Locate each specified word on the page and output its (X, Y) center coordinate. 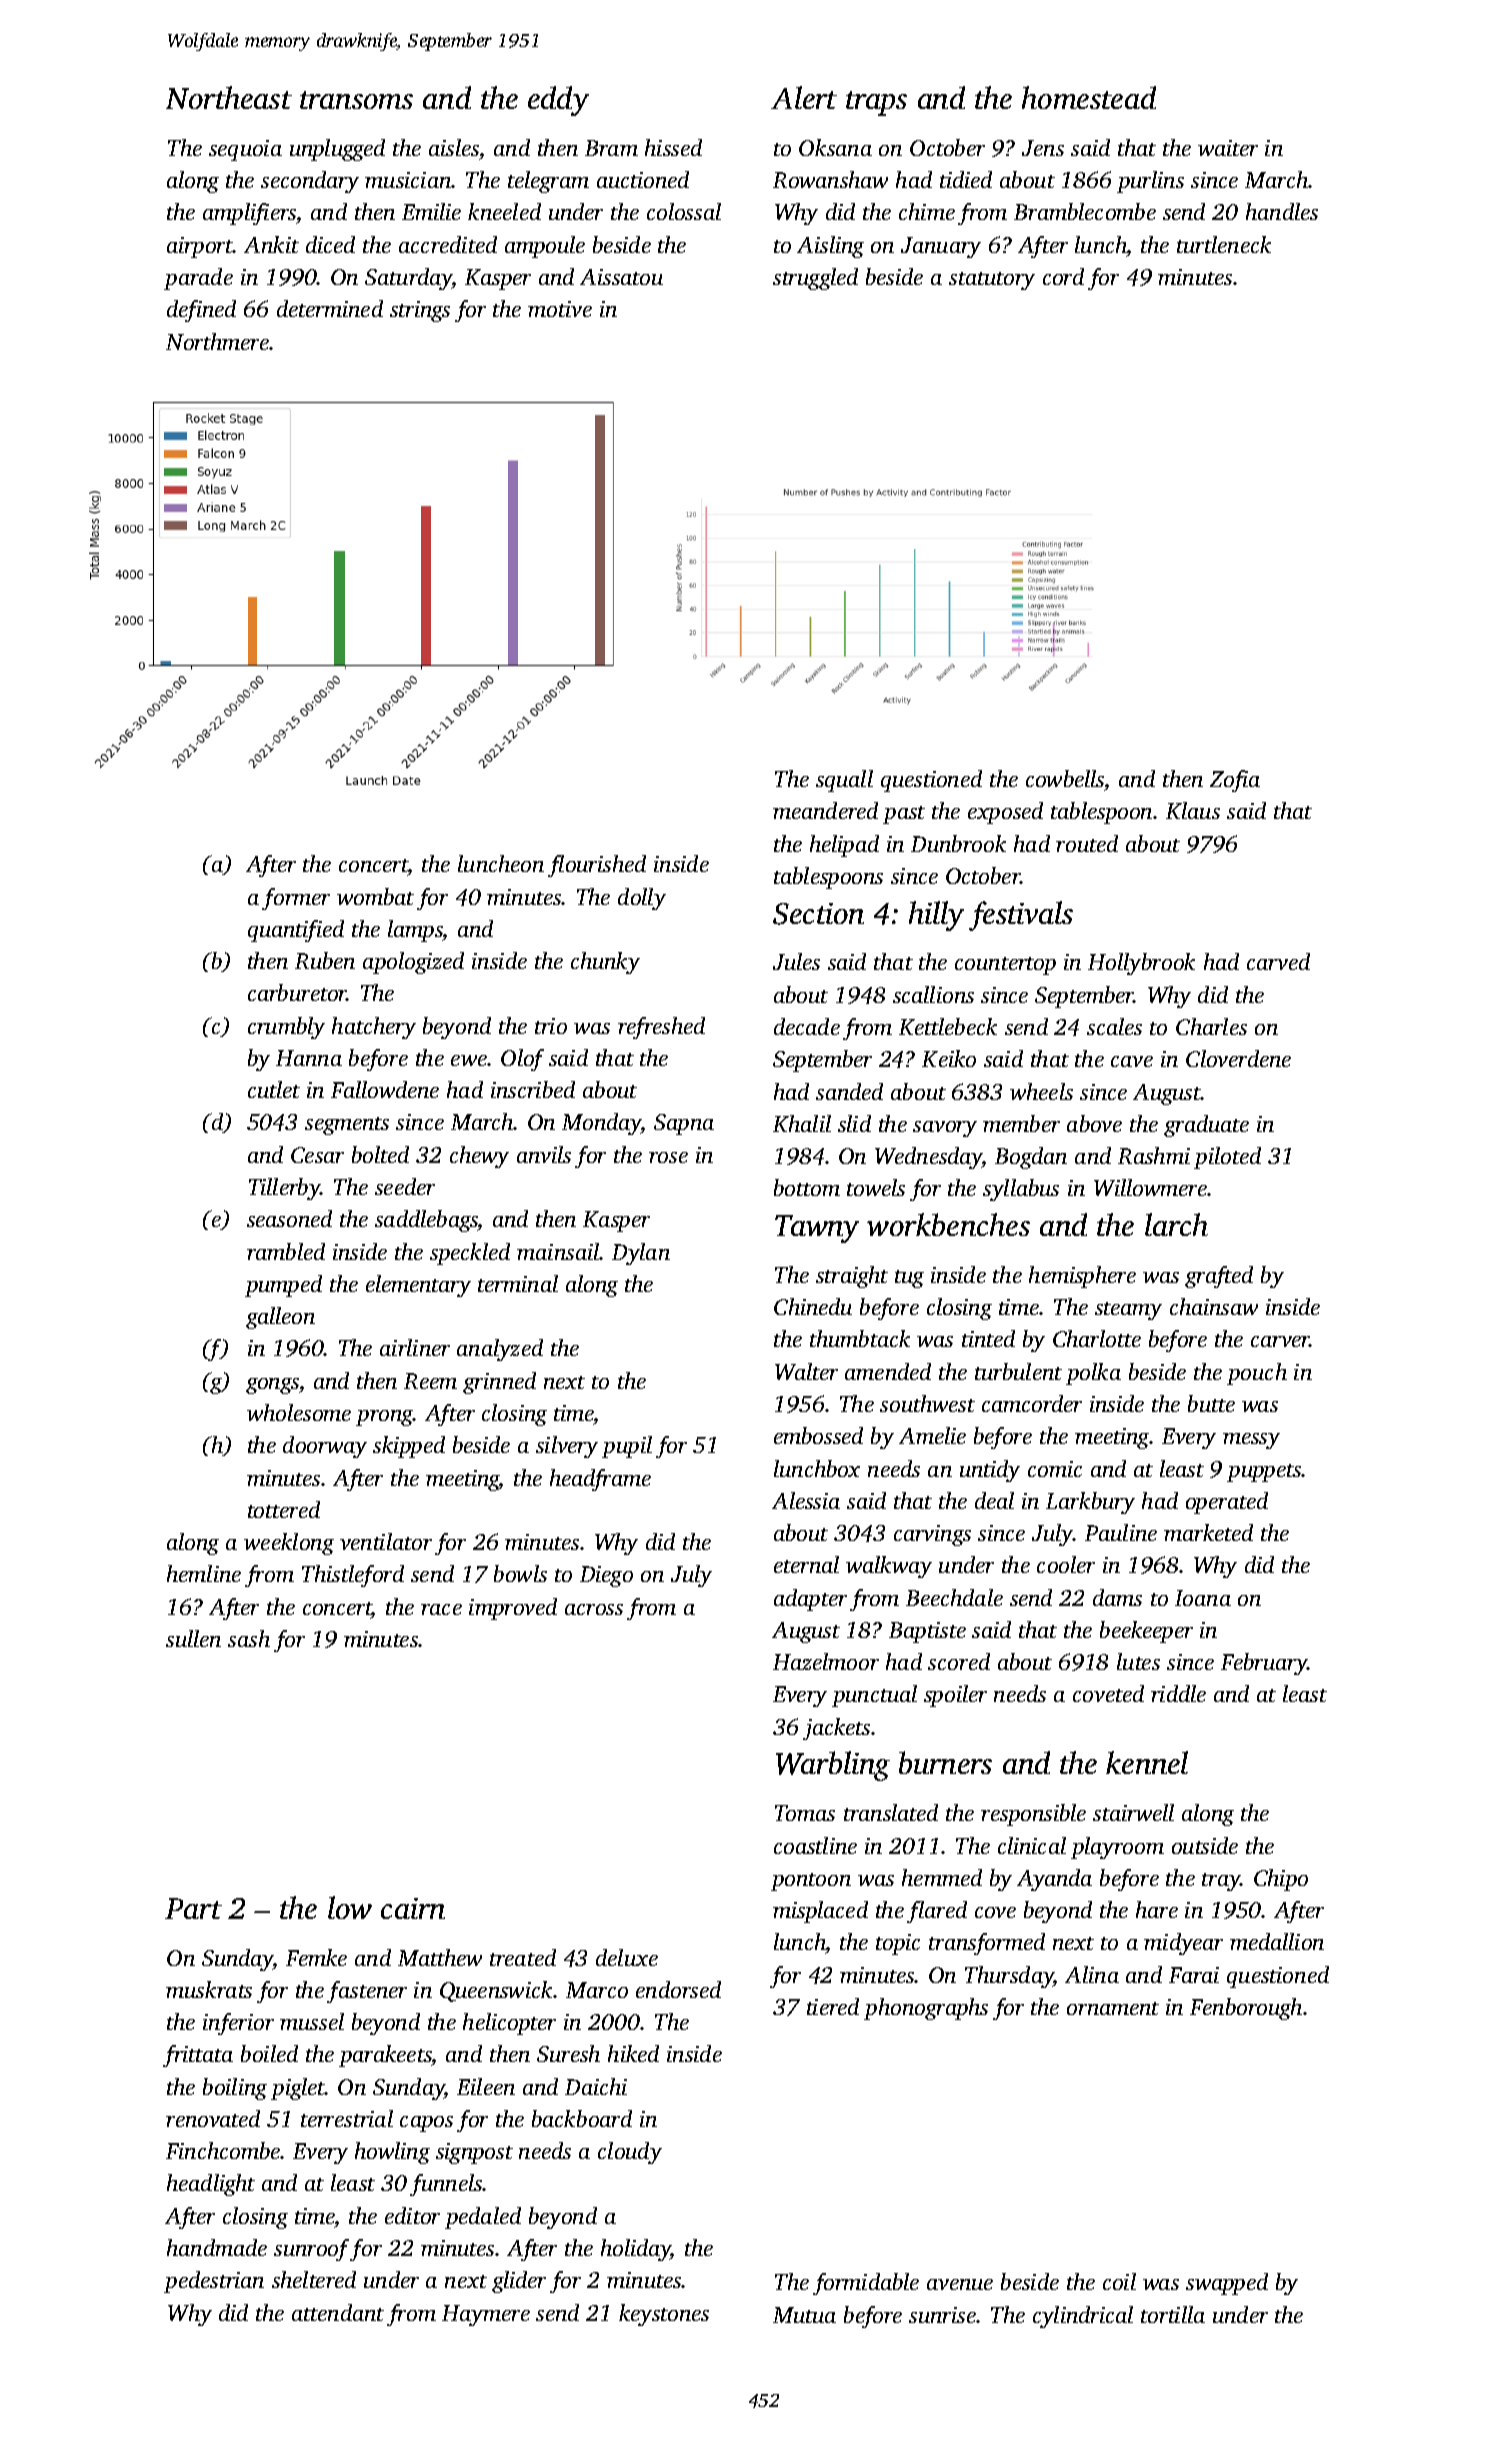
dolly (642, 899)
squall (844, 781)
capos (426, 2124)
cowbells (1065, 778)
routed (1087, 843)
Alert (804, 97)
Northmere (217, 341)
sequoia (245, 150)
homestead (1089, 97)
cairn (413, 1908)
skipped (409, 1447)
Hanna (309, 1058)
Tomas (805, 1813)
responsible (1033, 1815)
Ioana (1203, 1598)
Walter (806, 1371)
